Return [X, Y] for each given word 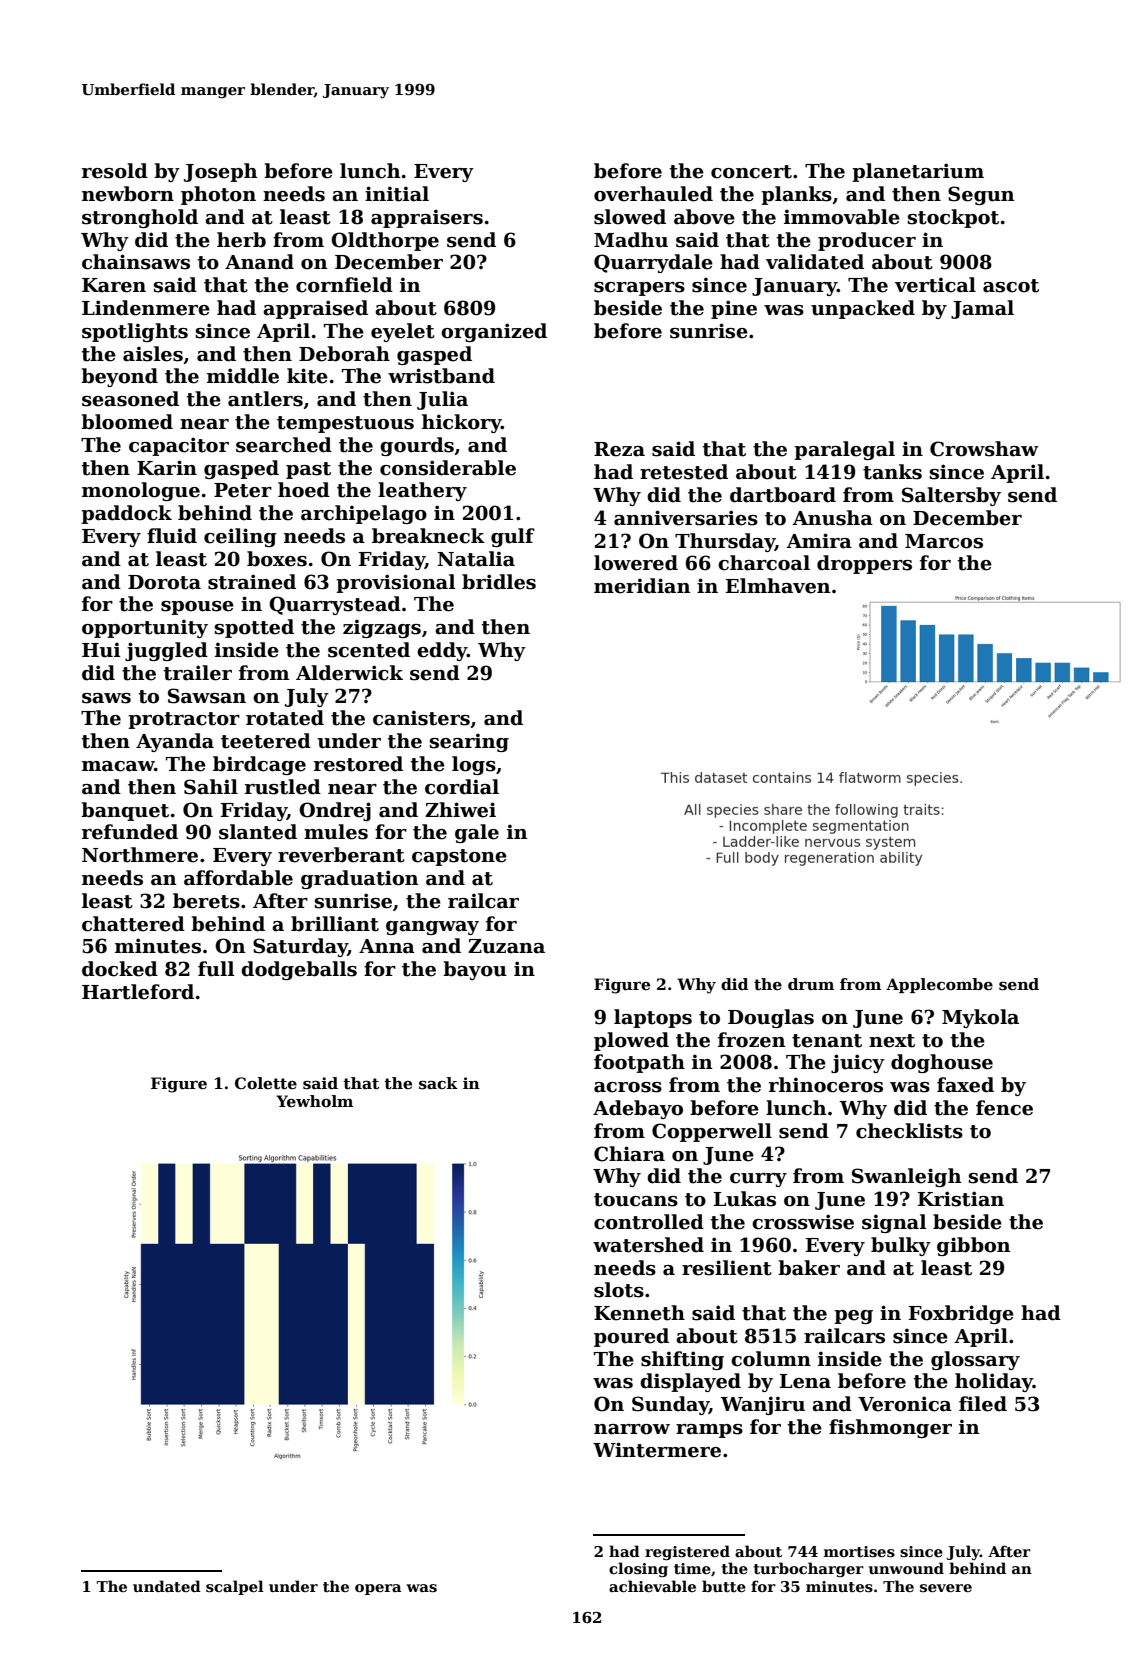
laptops [653, 1018]
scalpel [235, 1587]
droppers [864, 564]
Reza [619, 449]
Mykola [980, 1018]
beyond [119, 377]
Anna [387, 946]
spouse [197, 608]
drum [811, 984]
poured [631, 1337]
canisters [421, 718]
